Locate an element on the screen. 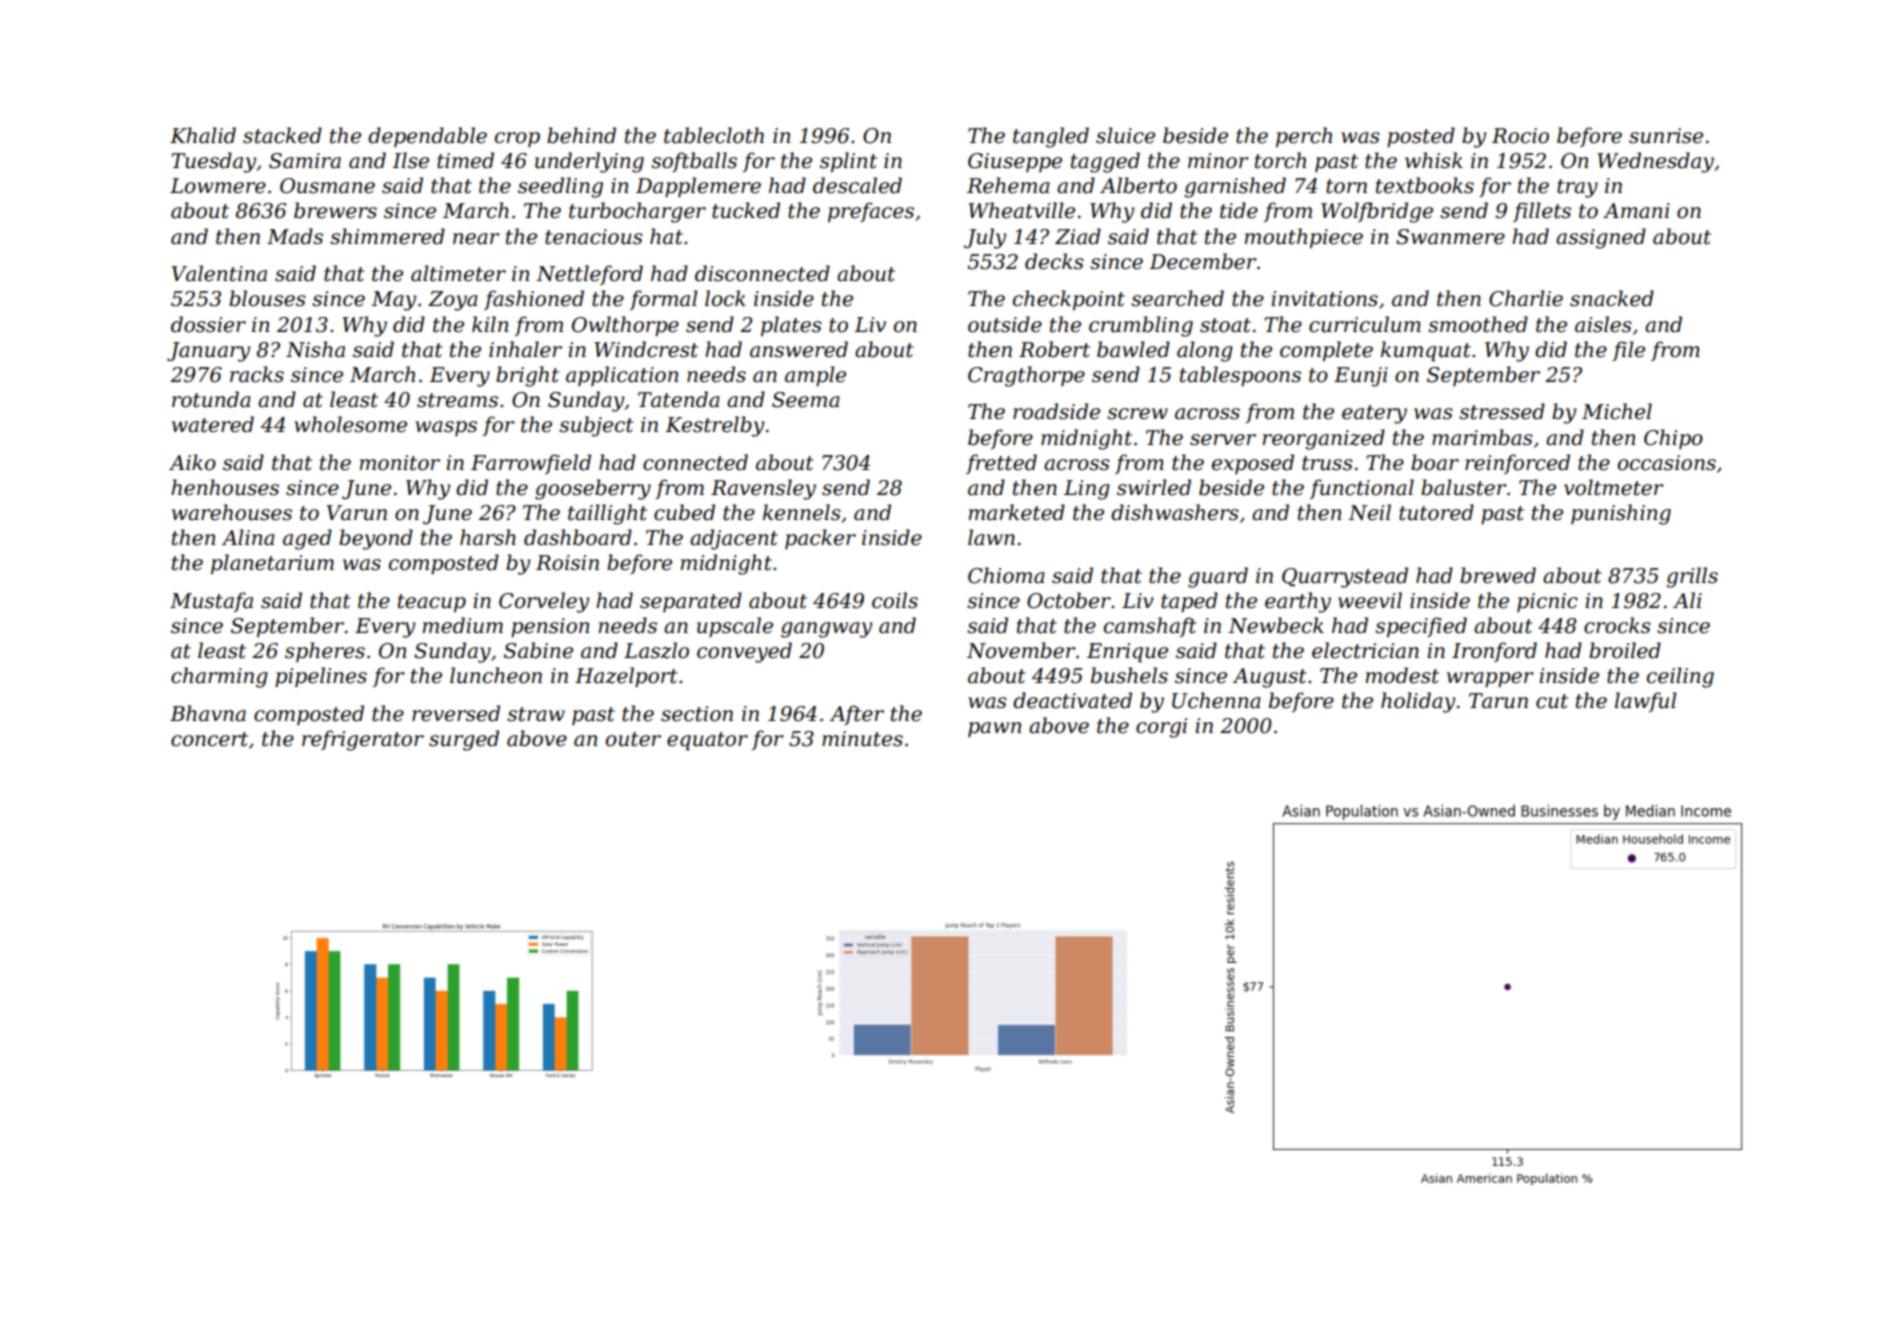  wasps is located at coordinates (446, 428).
